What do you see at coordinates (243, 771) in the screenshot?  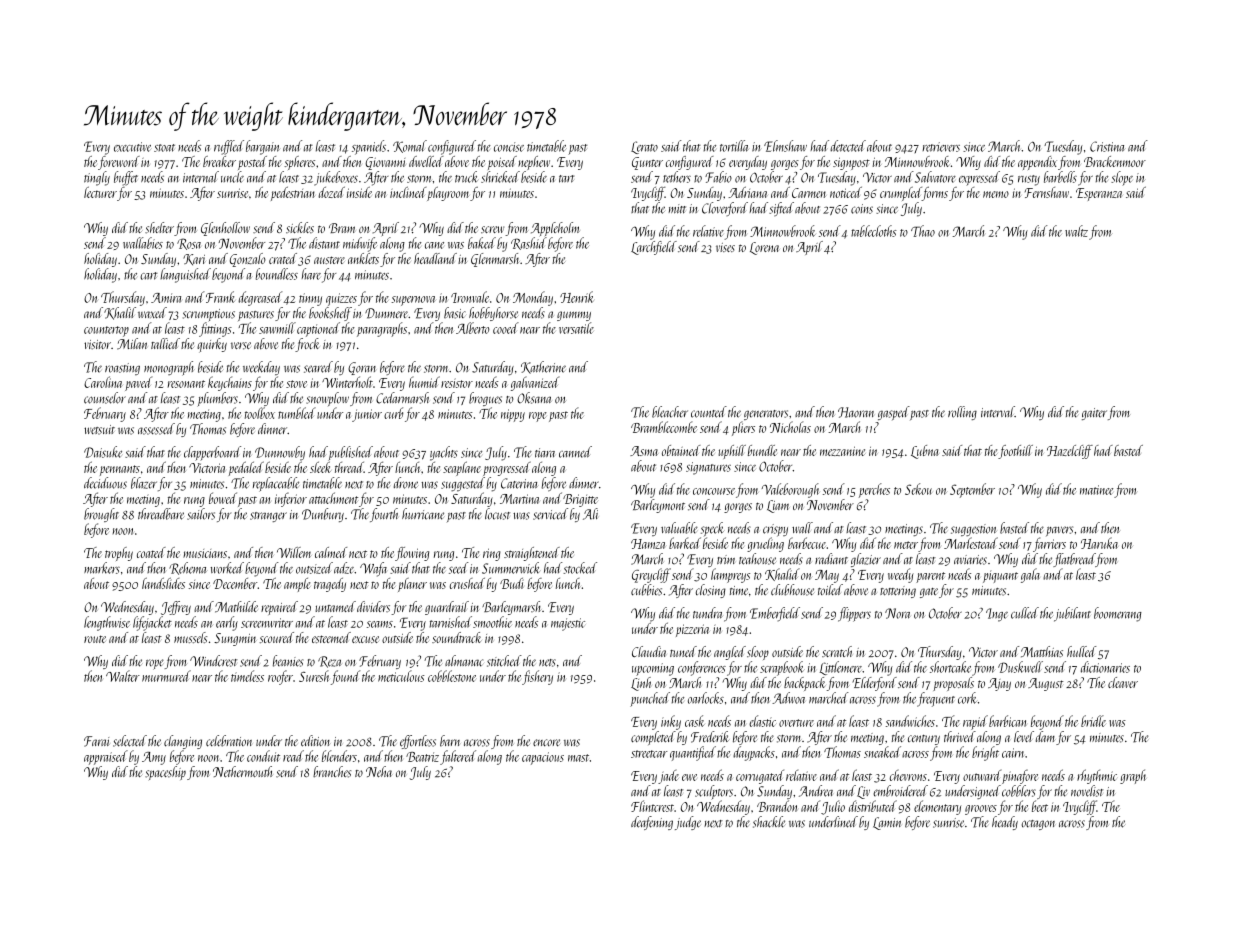 I see `Nethermouth` at bounding box center [243, 771].
